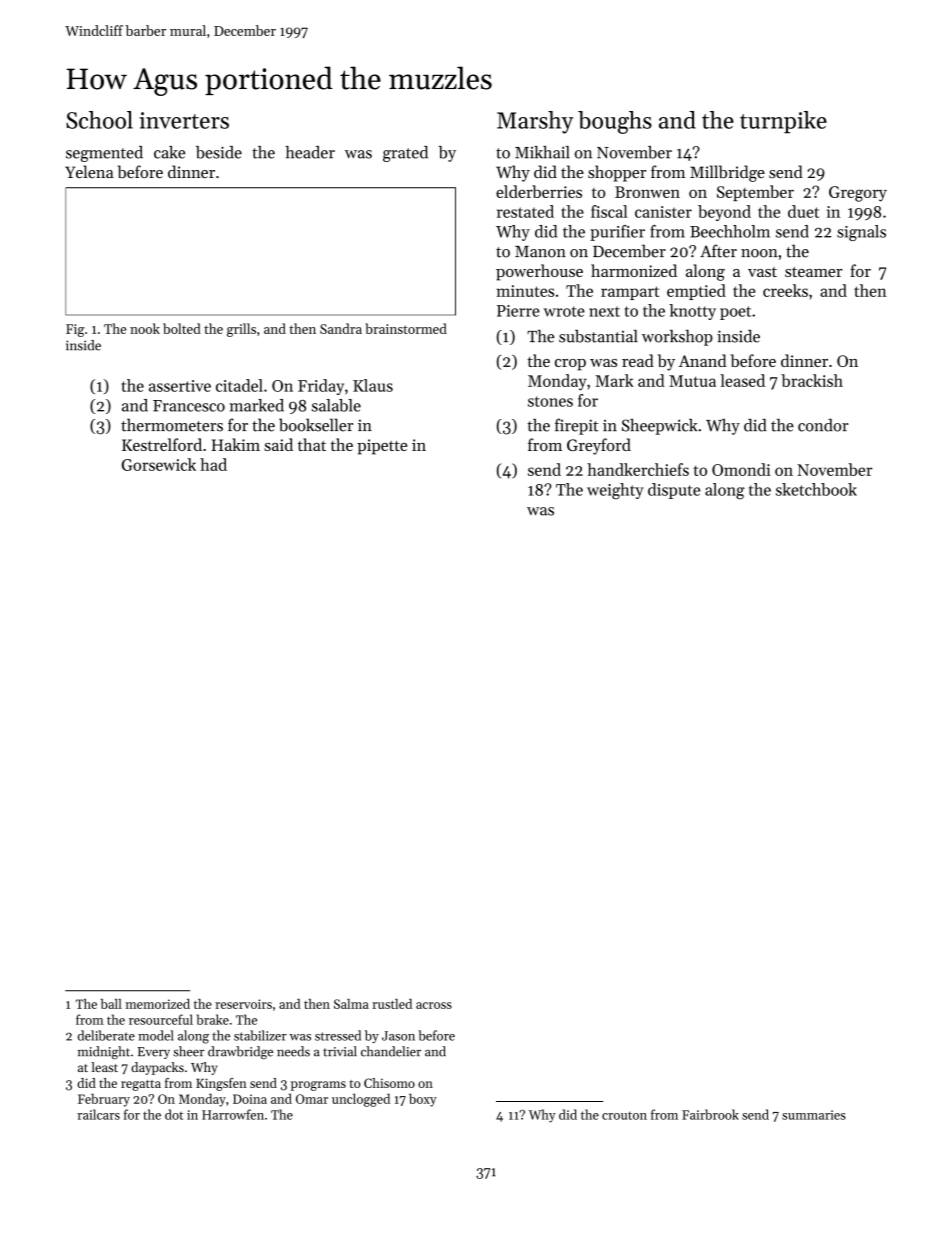 The width and height of the screenshot is (952, 1233). What do you see at coordinates (89, 171) in the screenshot?
I see `Yelena` at bounding box center [89, 171].
